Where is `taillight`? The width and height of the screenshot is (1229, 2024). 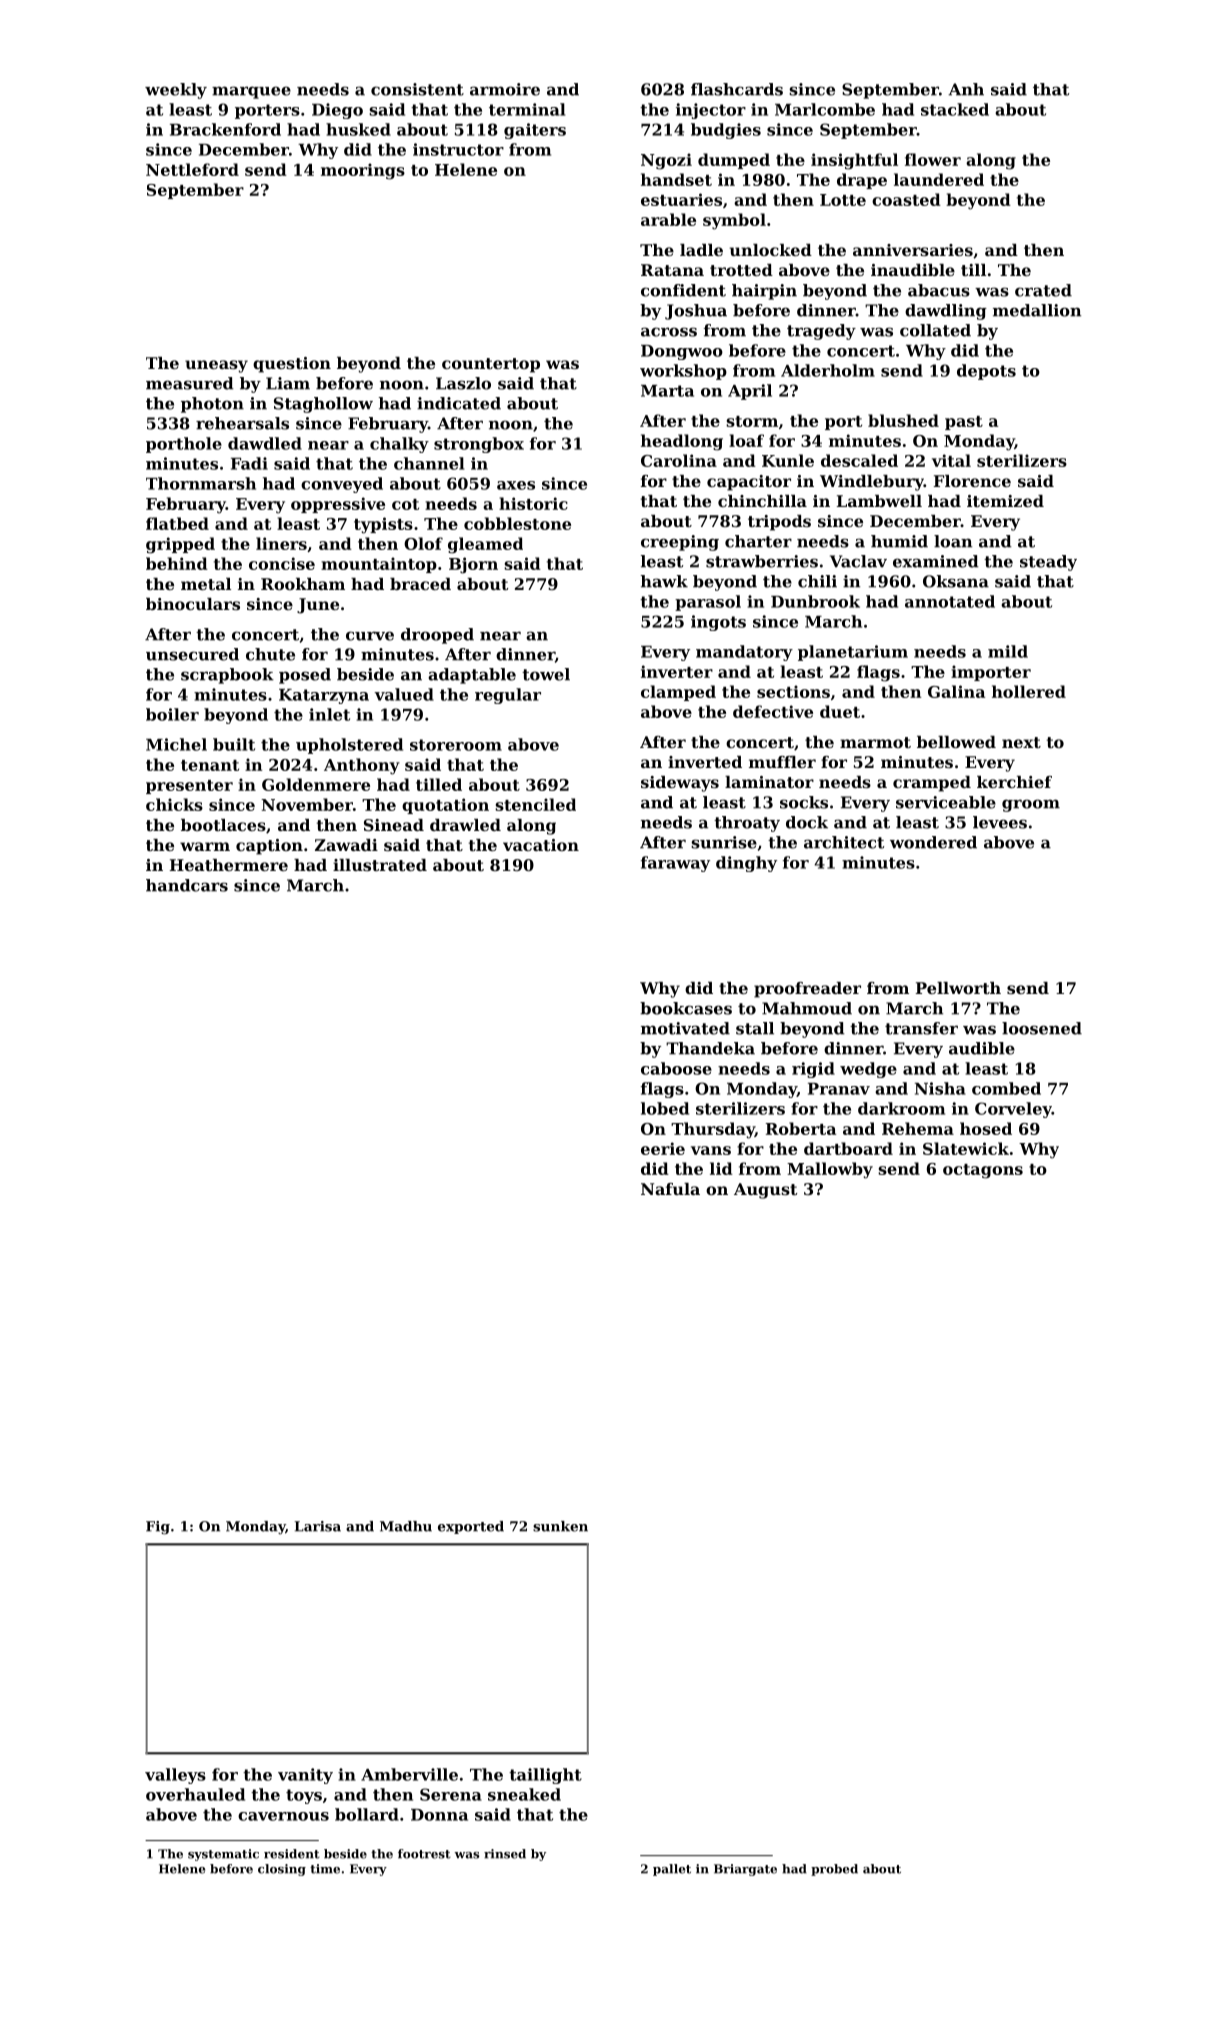 taillight is located at coordinates (545, 1776).
